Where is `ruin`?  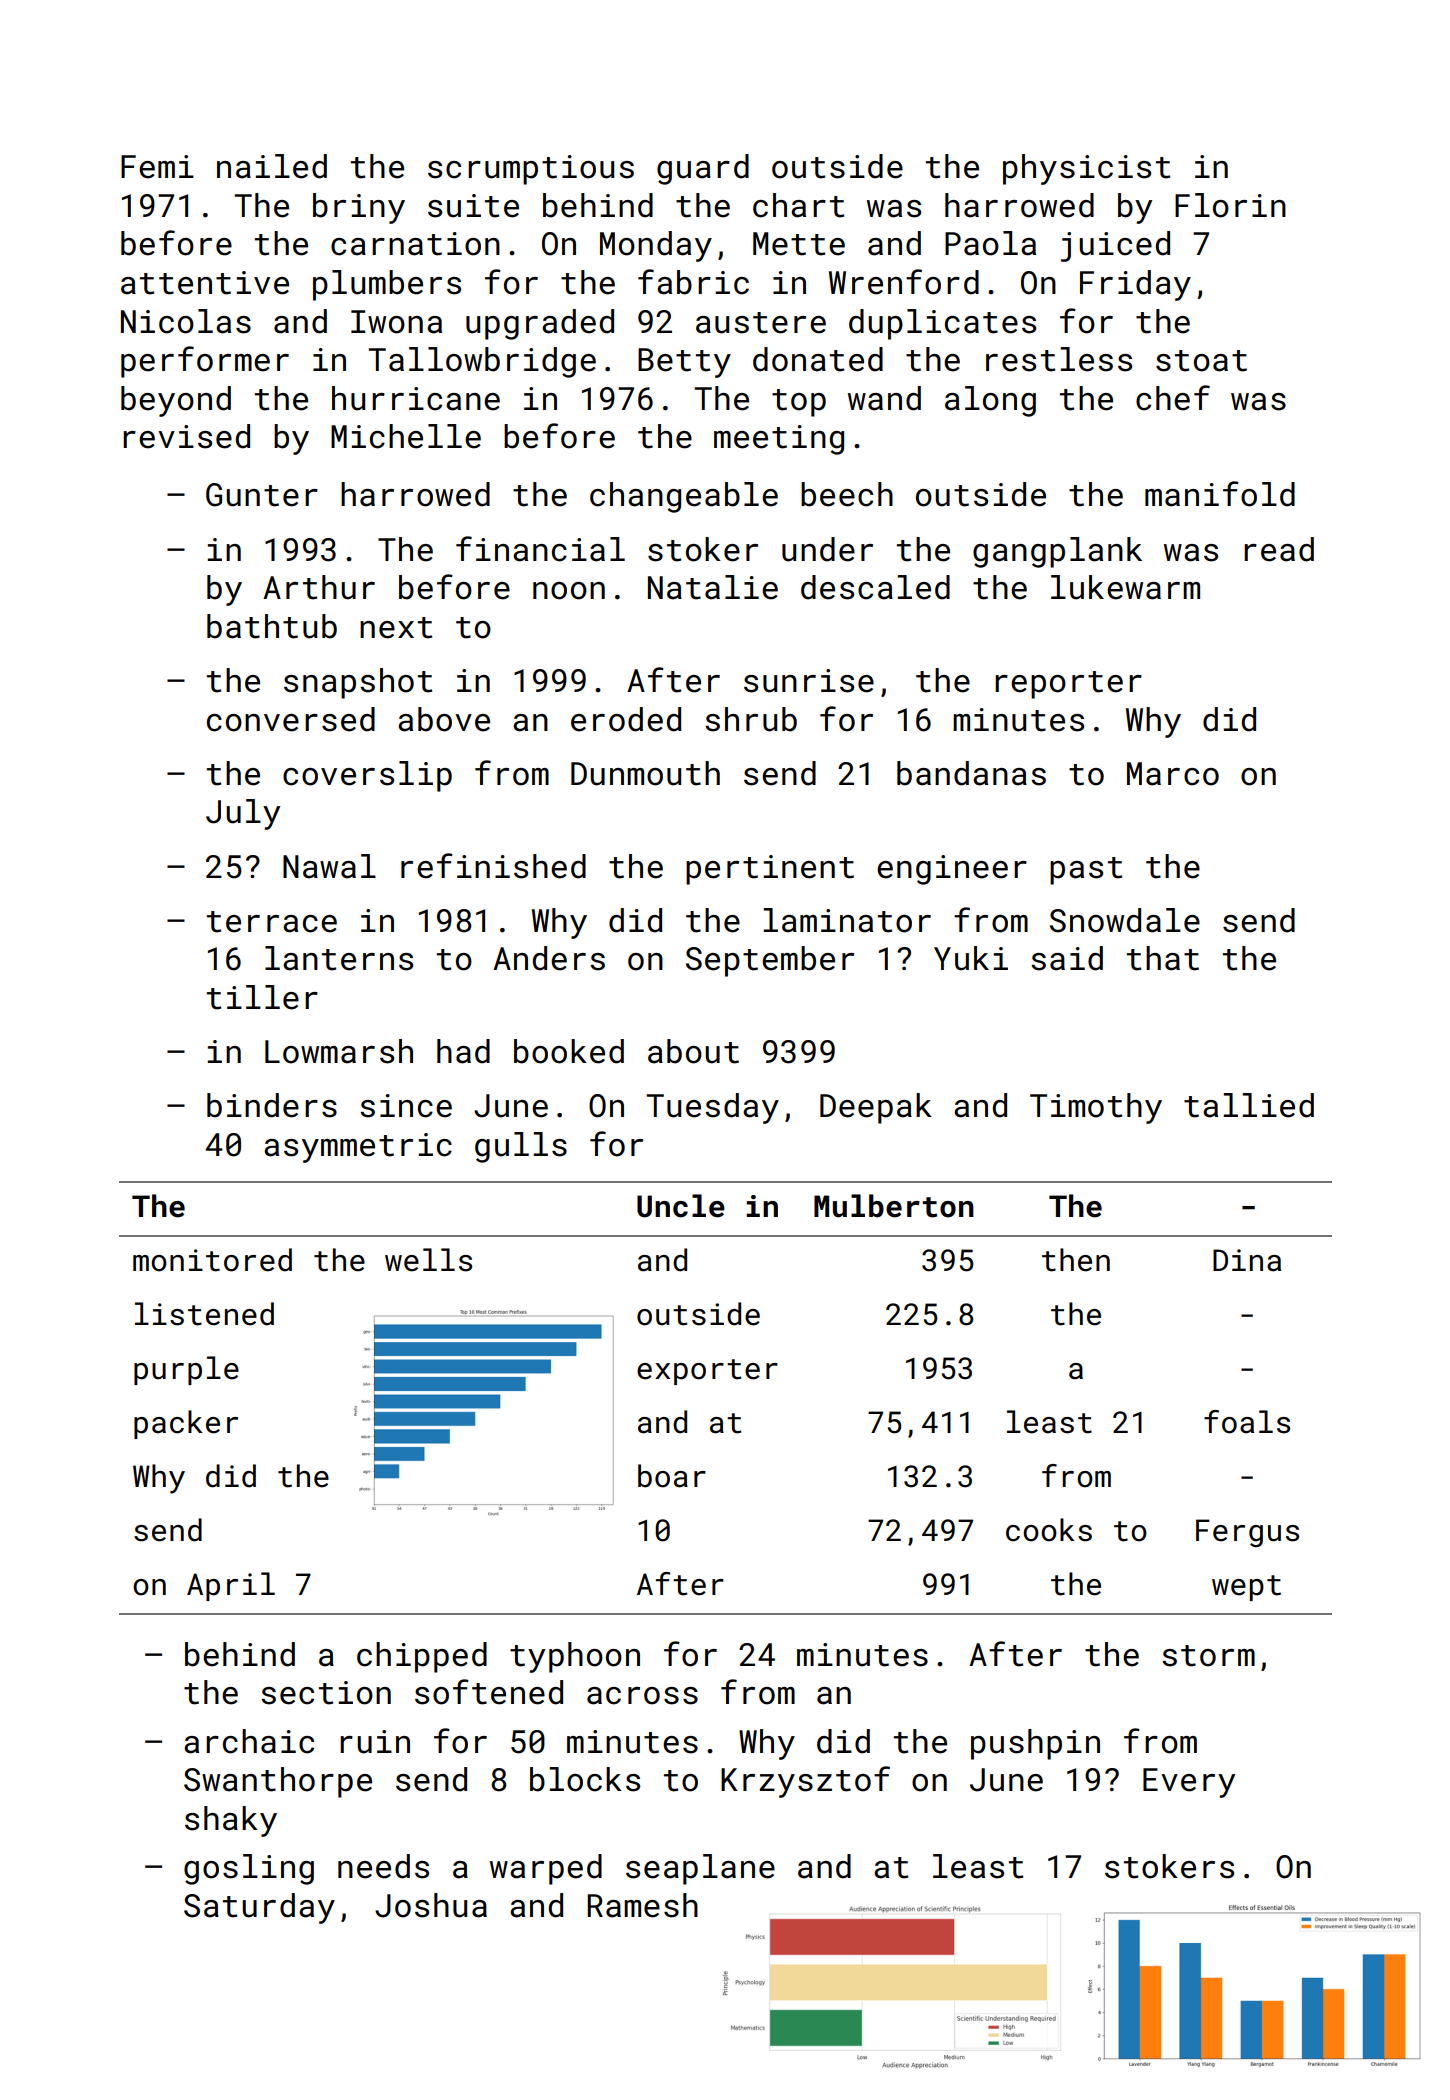 ruin is located at coordinates (375, 1742).
